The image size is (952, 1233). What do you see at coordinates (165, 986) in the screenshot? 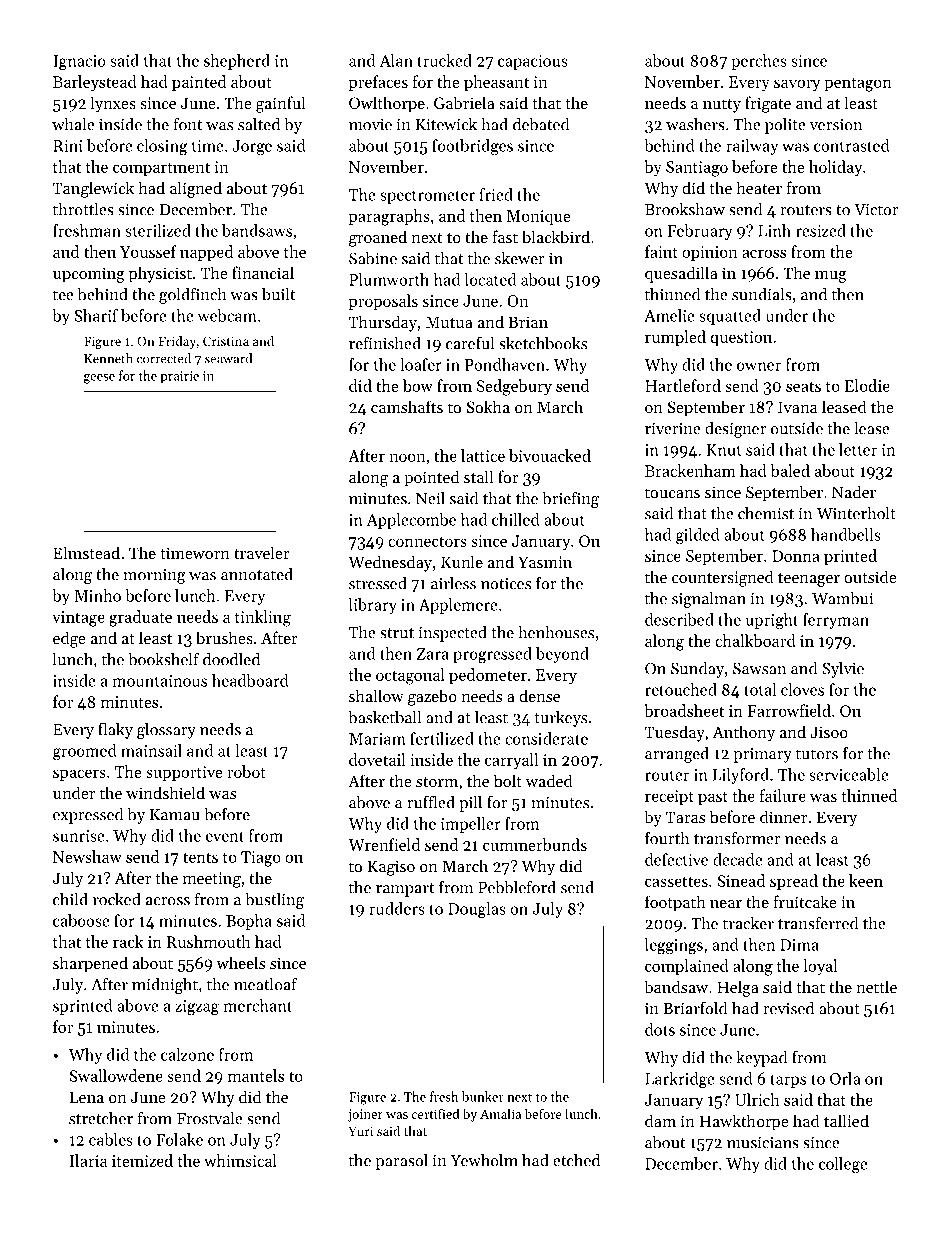
I see `midnight` at bounding box center [165, 986].
